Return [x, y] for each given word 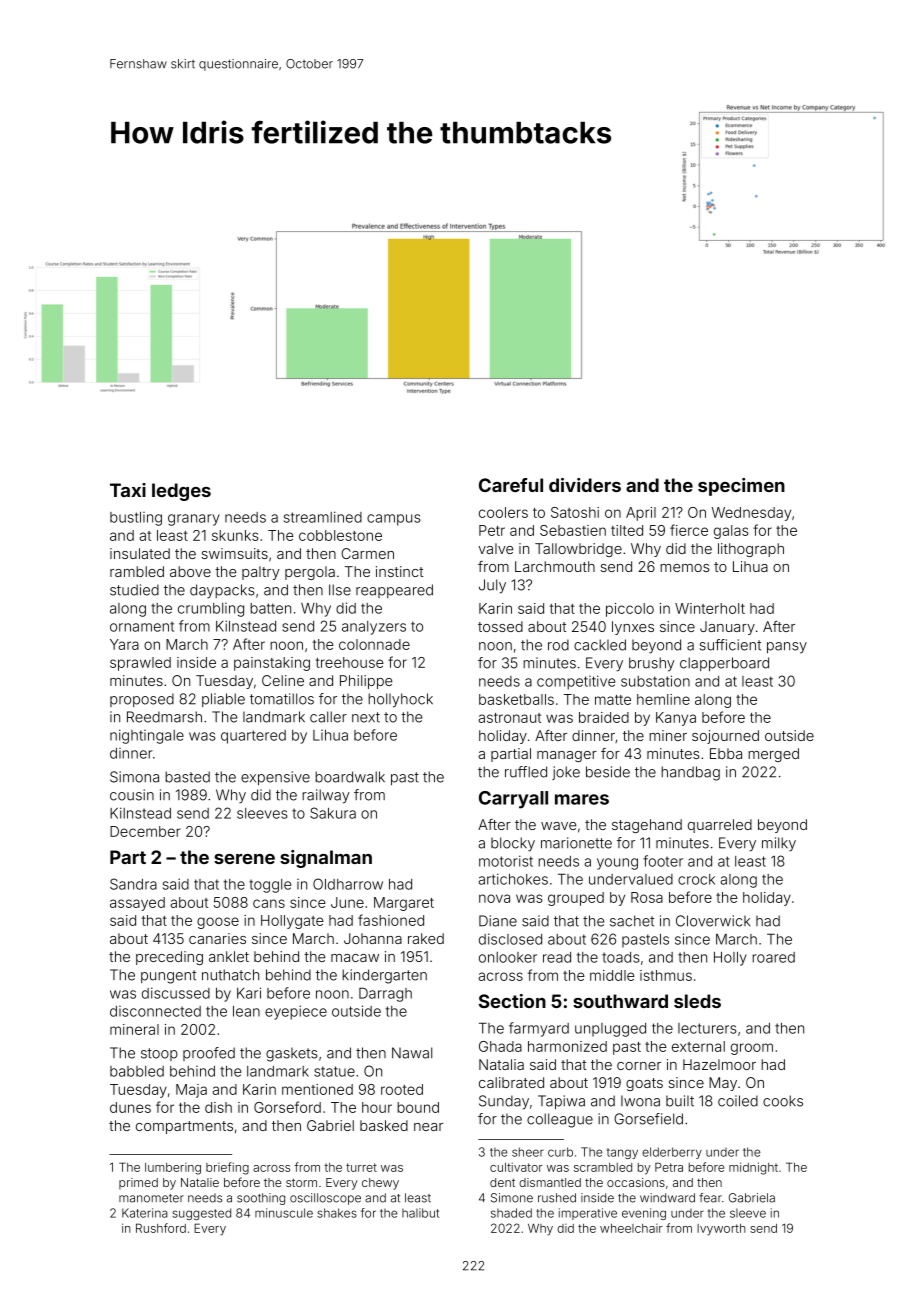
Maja [191, 1091]
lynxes [633, 628]
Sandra [133, 884]
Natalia [501, 1064]
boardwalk [350, 777]
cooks [783, 1101]
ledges [181, 492]
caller [328, 717]
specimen [741, 487]
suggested [201, 1214]
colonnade [374, 644]
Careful [511, 485]
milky [779, 844]
